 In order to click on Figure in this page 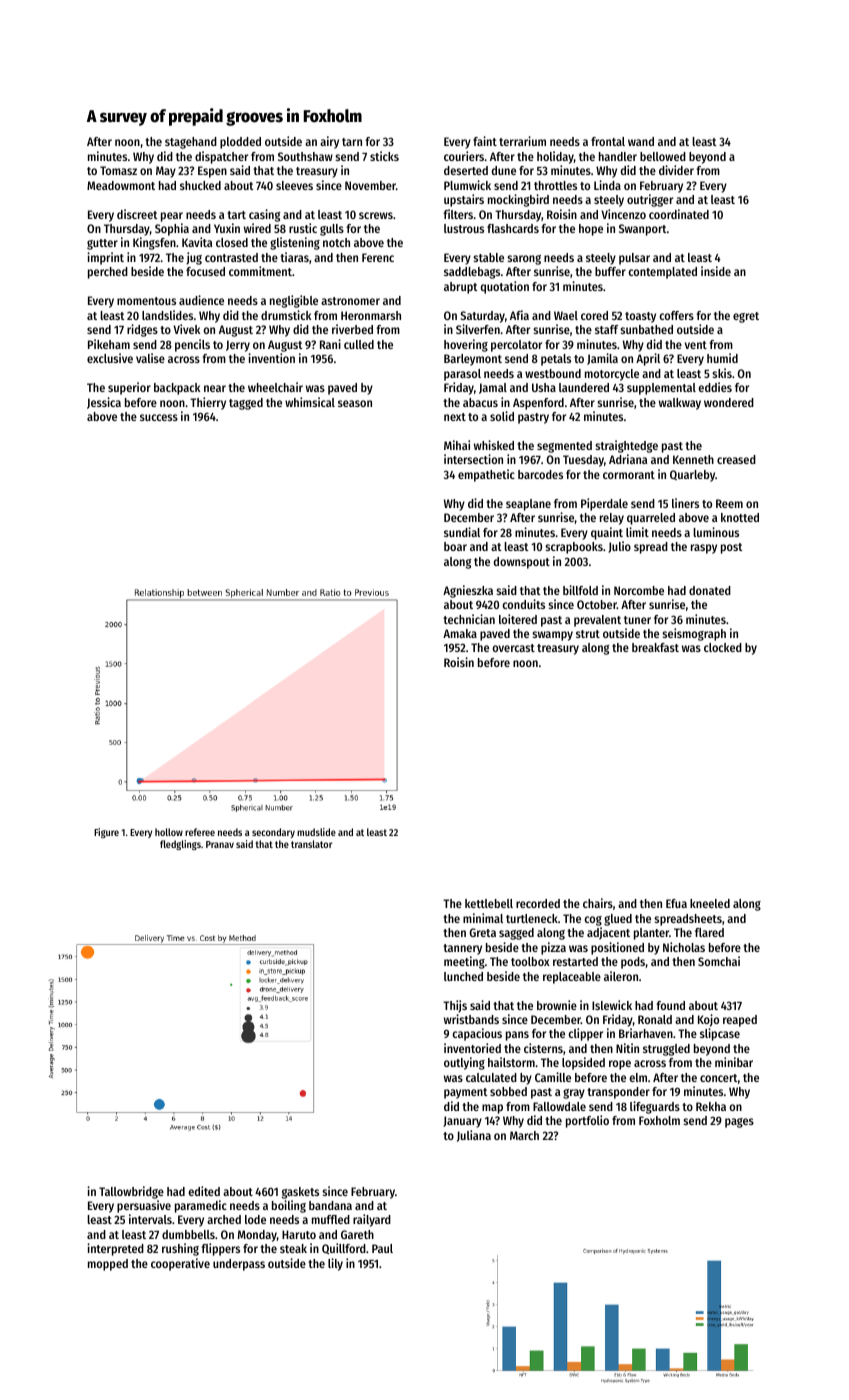, I will do `click(106, 833)`.
